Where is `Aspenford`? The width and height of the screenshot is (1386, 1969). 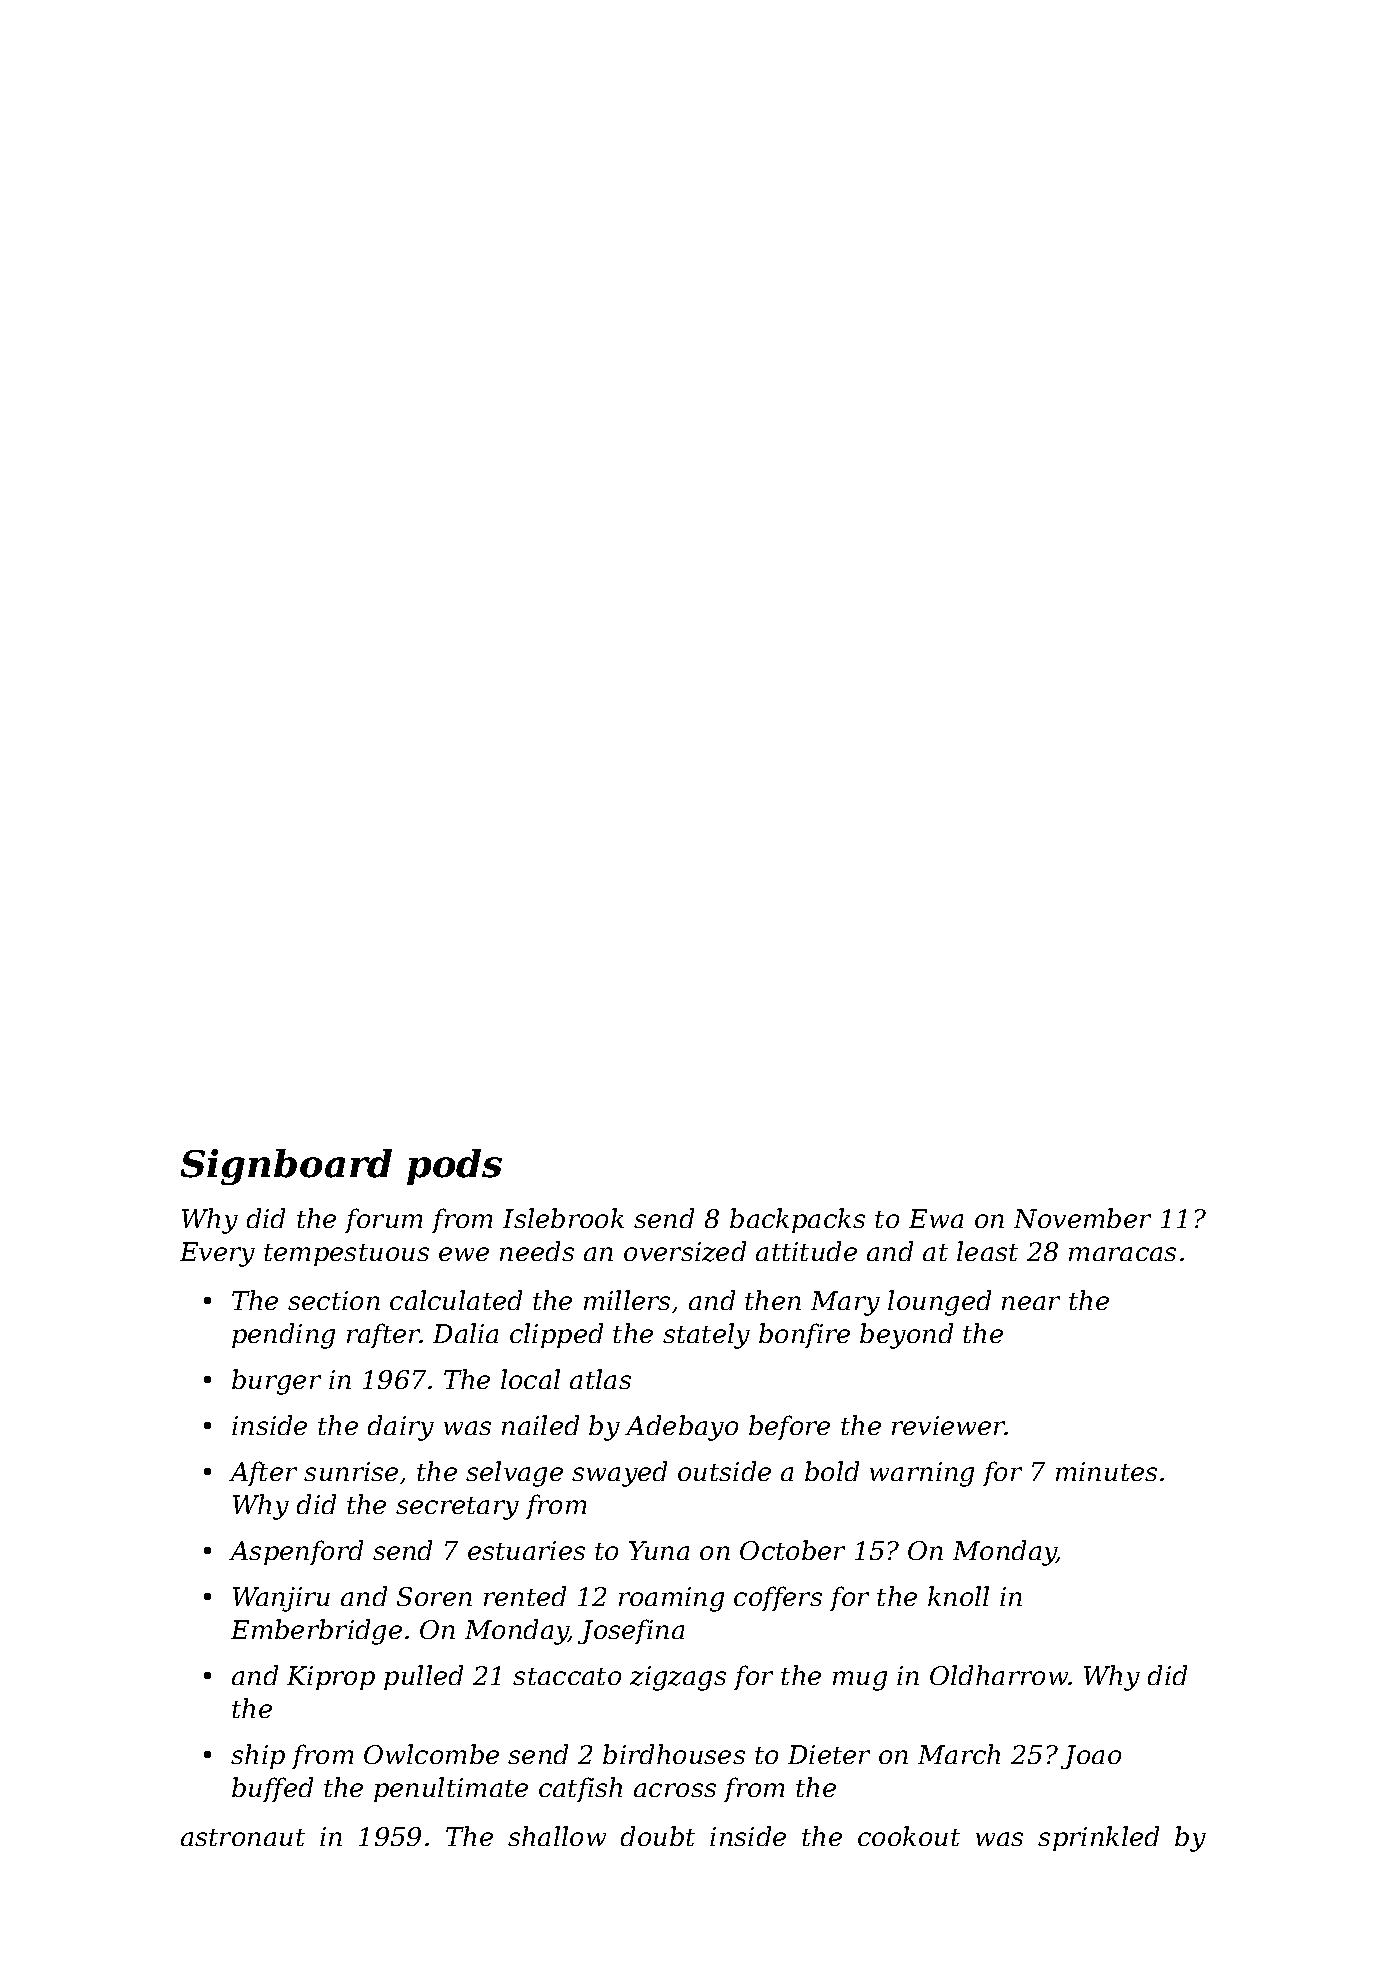
Aspenford is located at coordinates (296, 1552).
